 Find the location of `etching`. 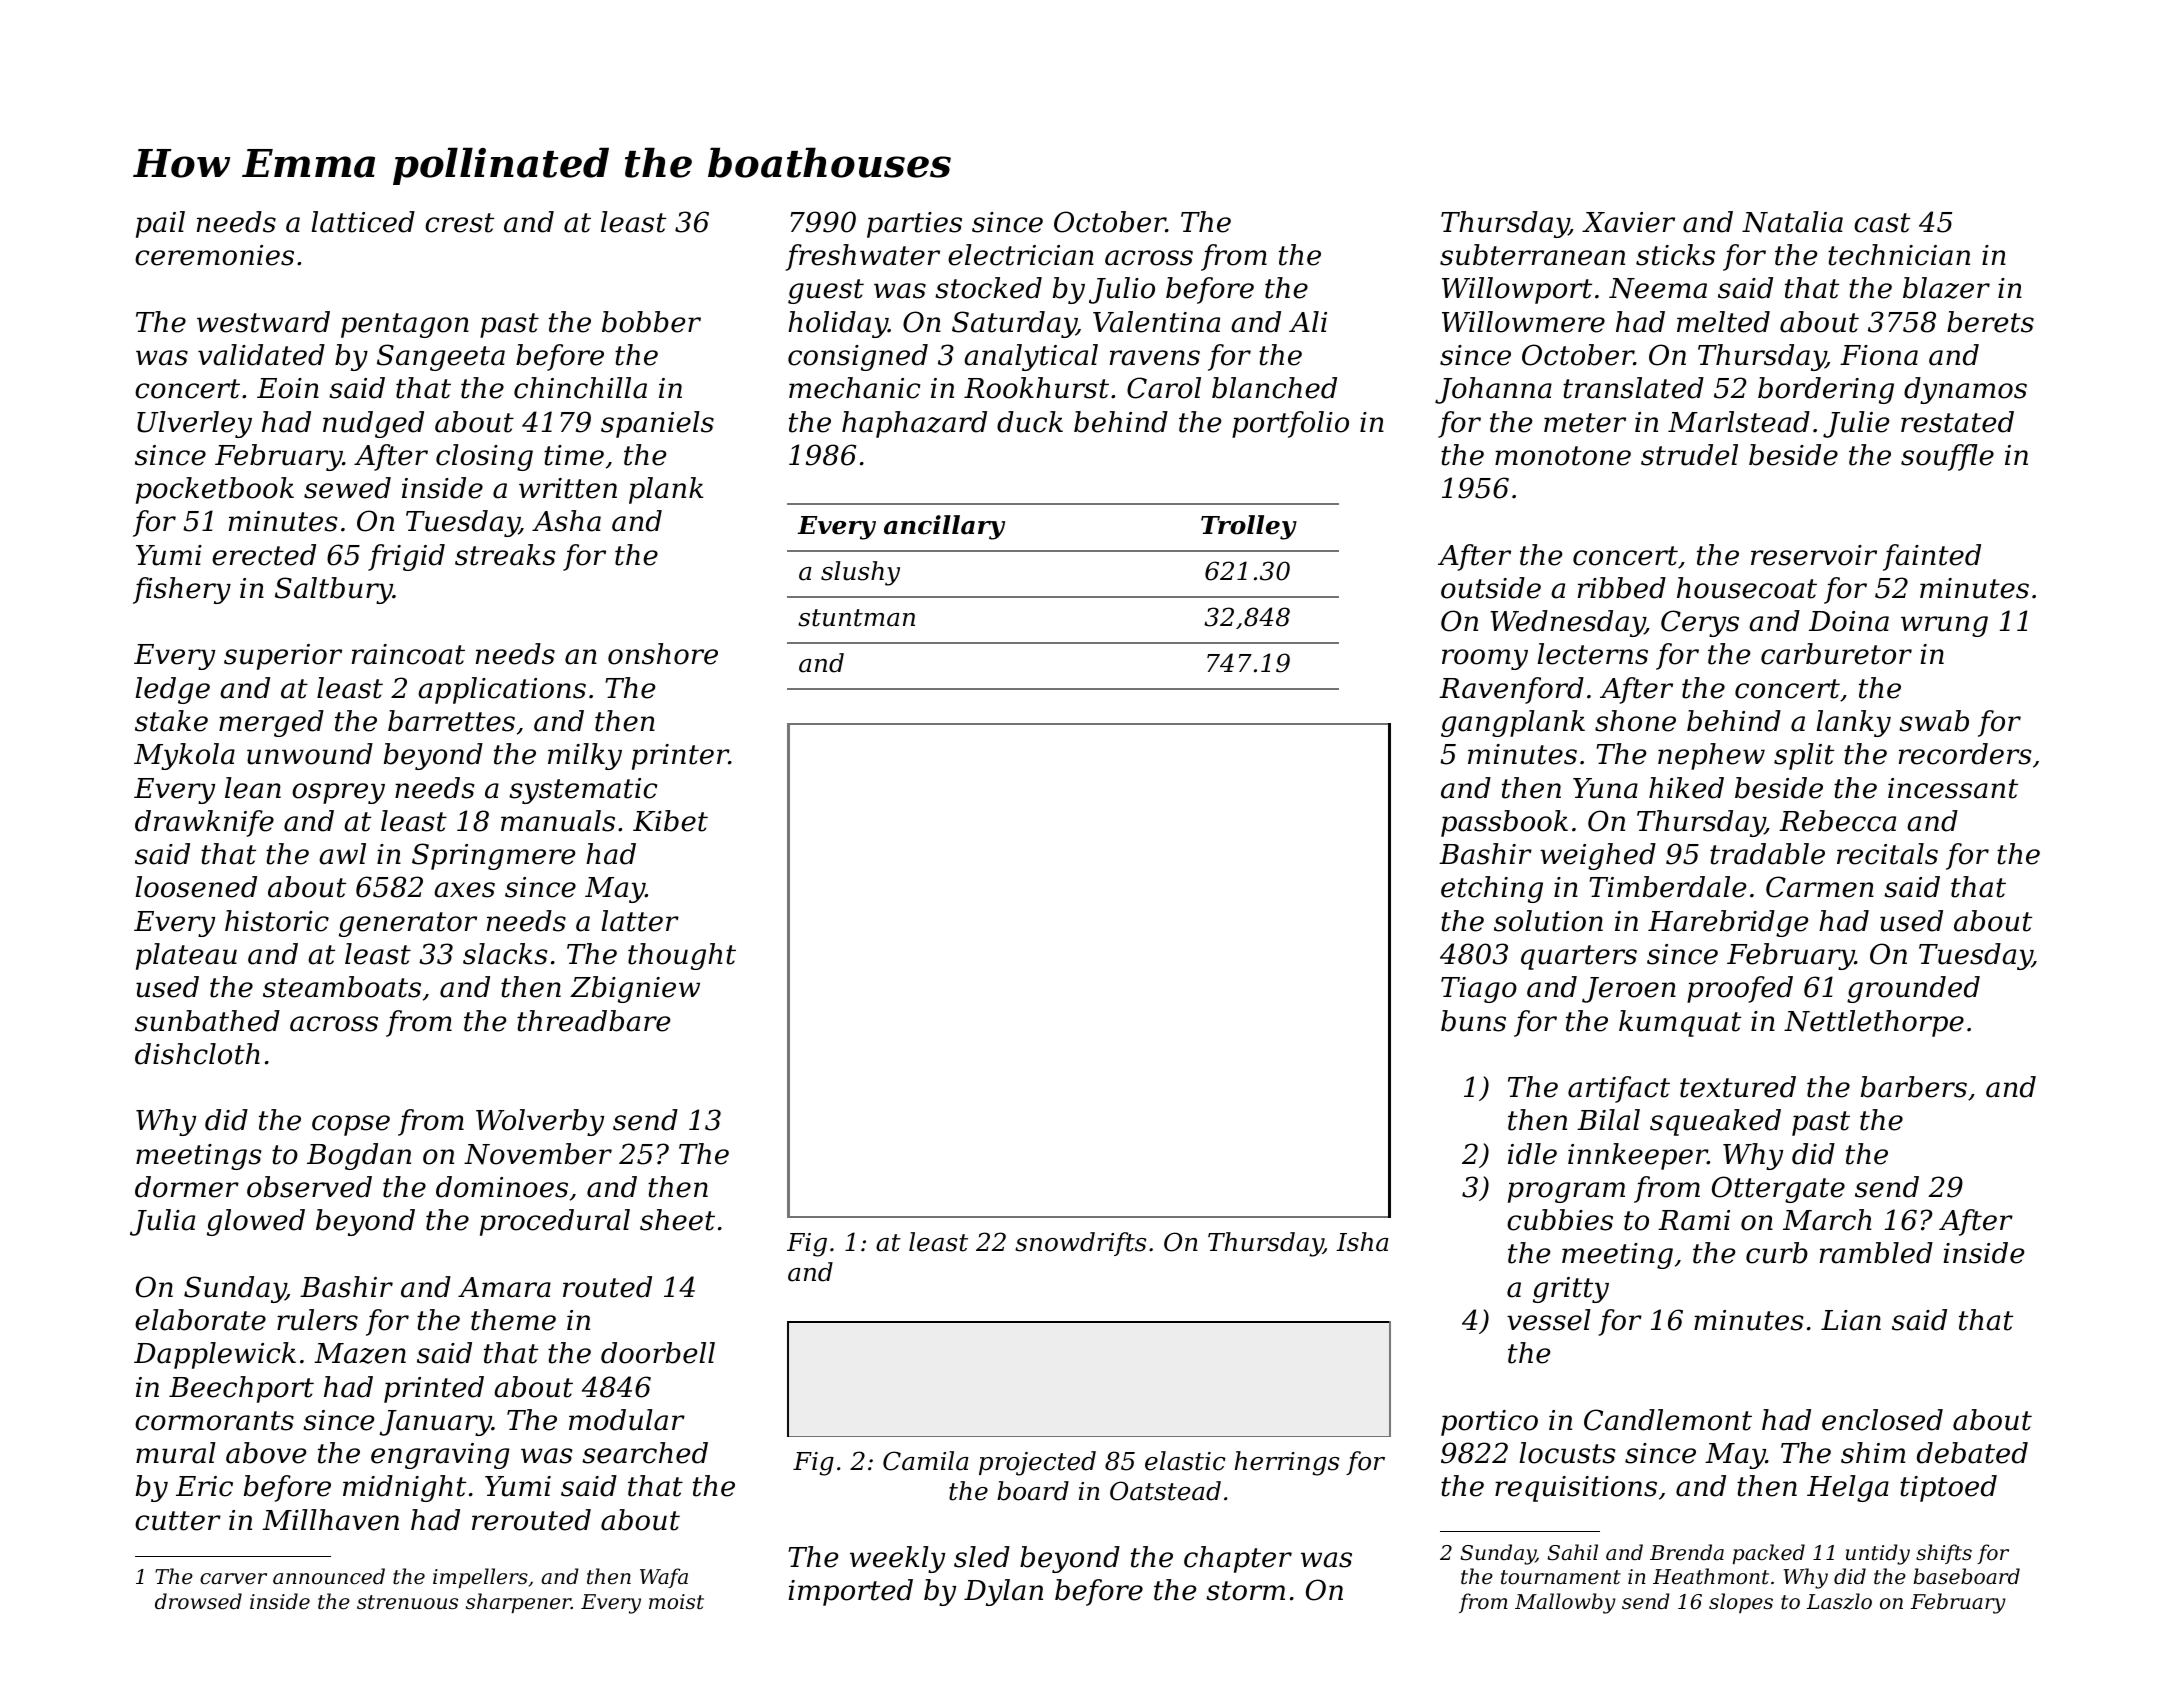

etching is located at coordinates (1492, 889).
